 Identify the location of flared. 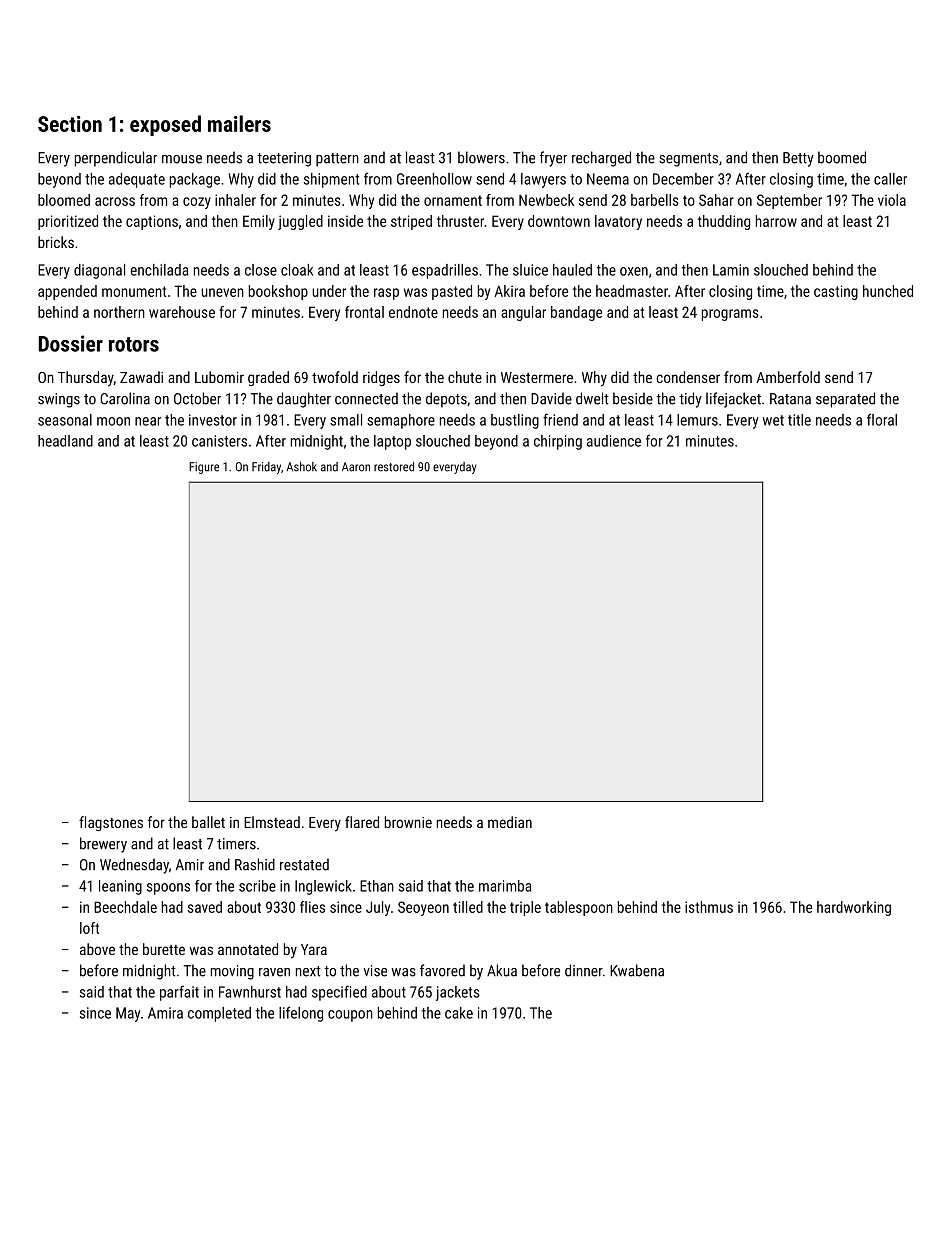
(362, 822).
